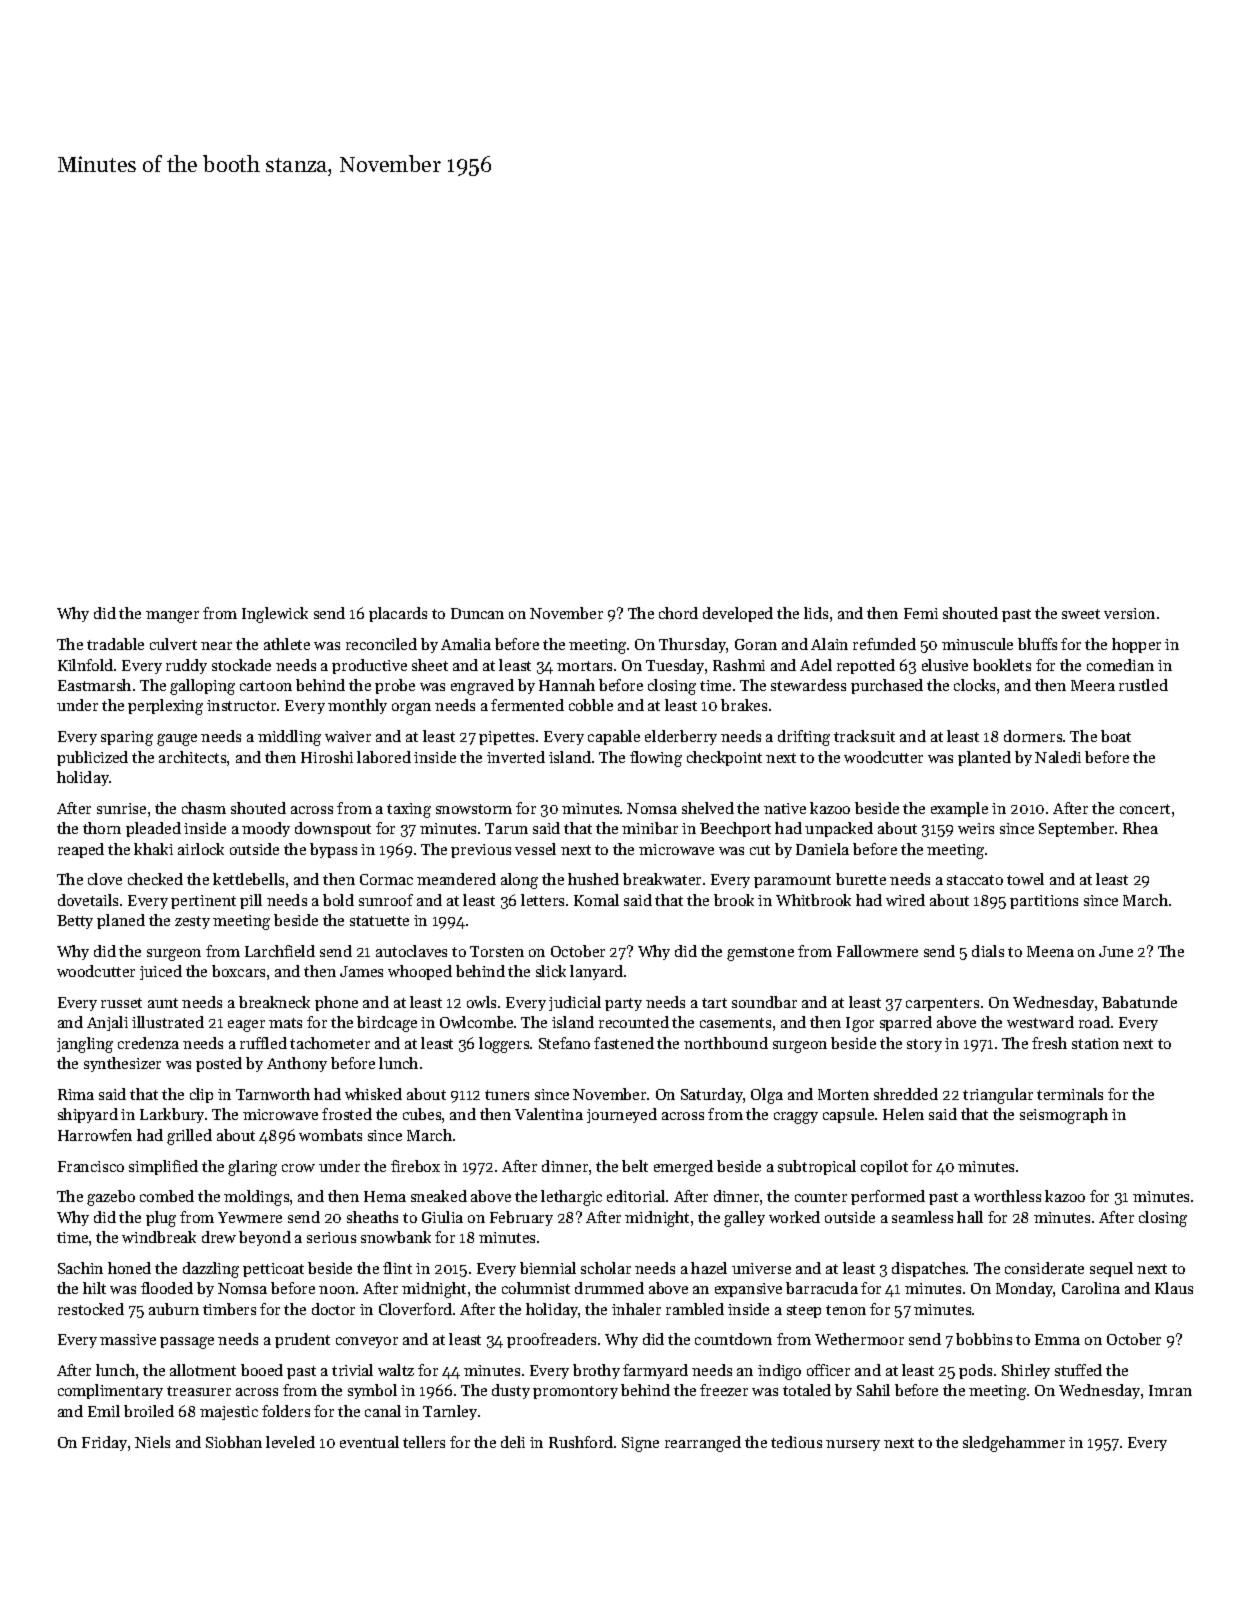 The height and width of the screenshot is (1620, 1252). Describe the element at coordinates (273, 1270) in the screenshot. I see `petticoat` at that location.
